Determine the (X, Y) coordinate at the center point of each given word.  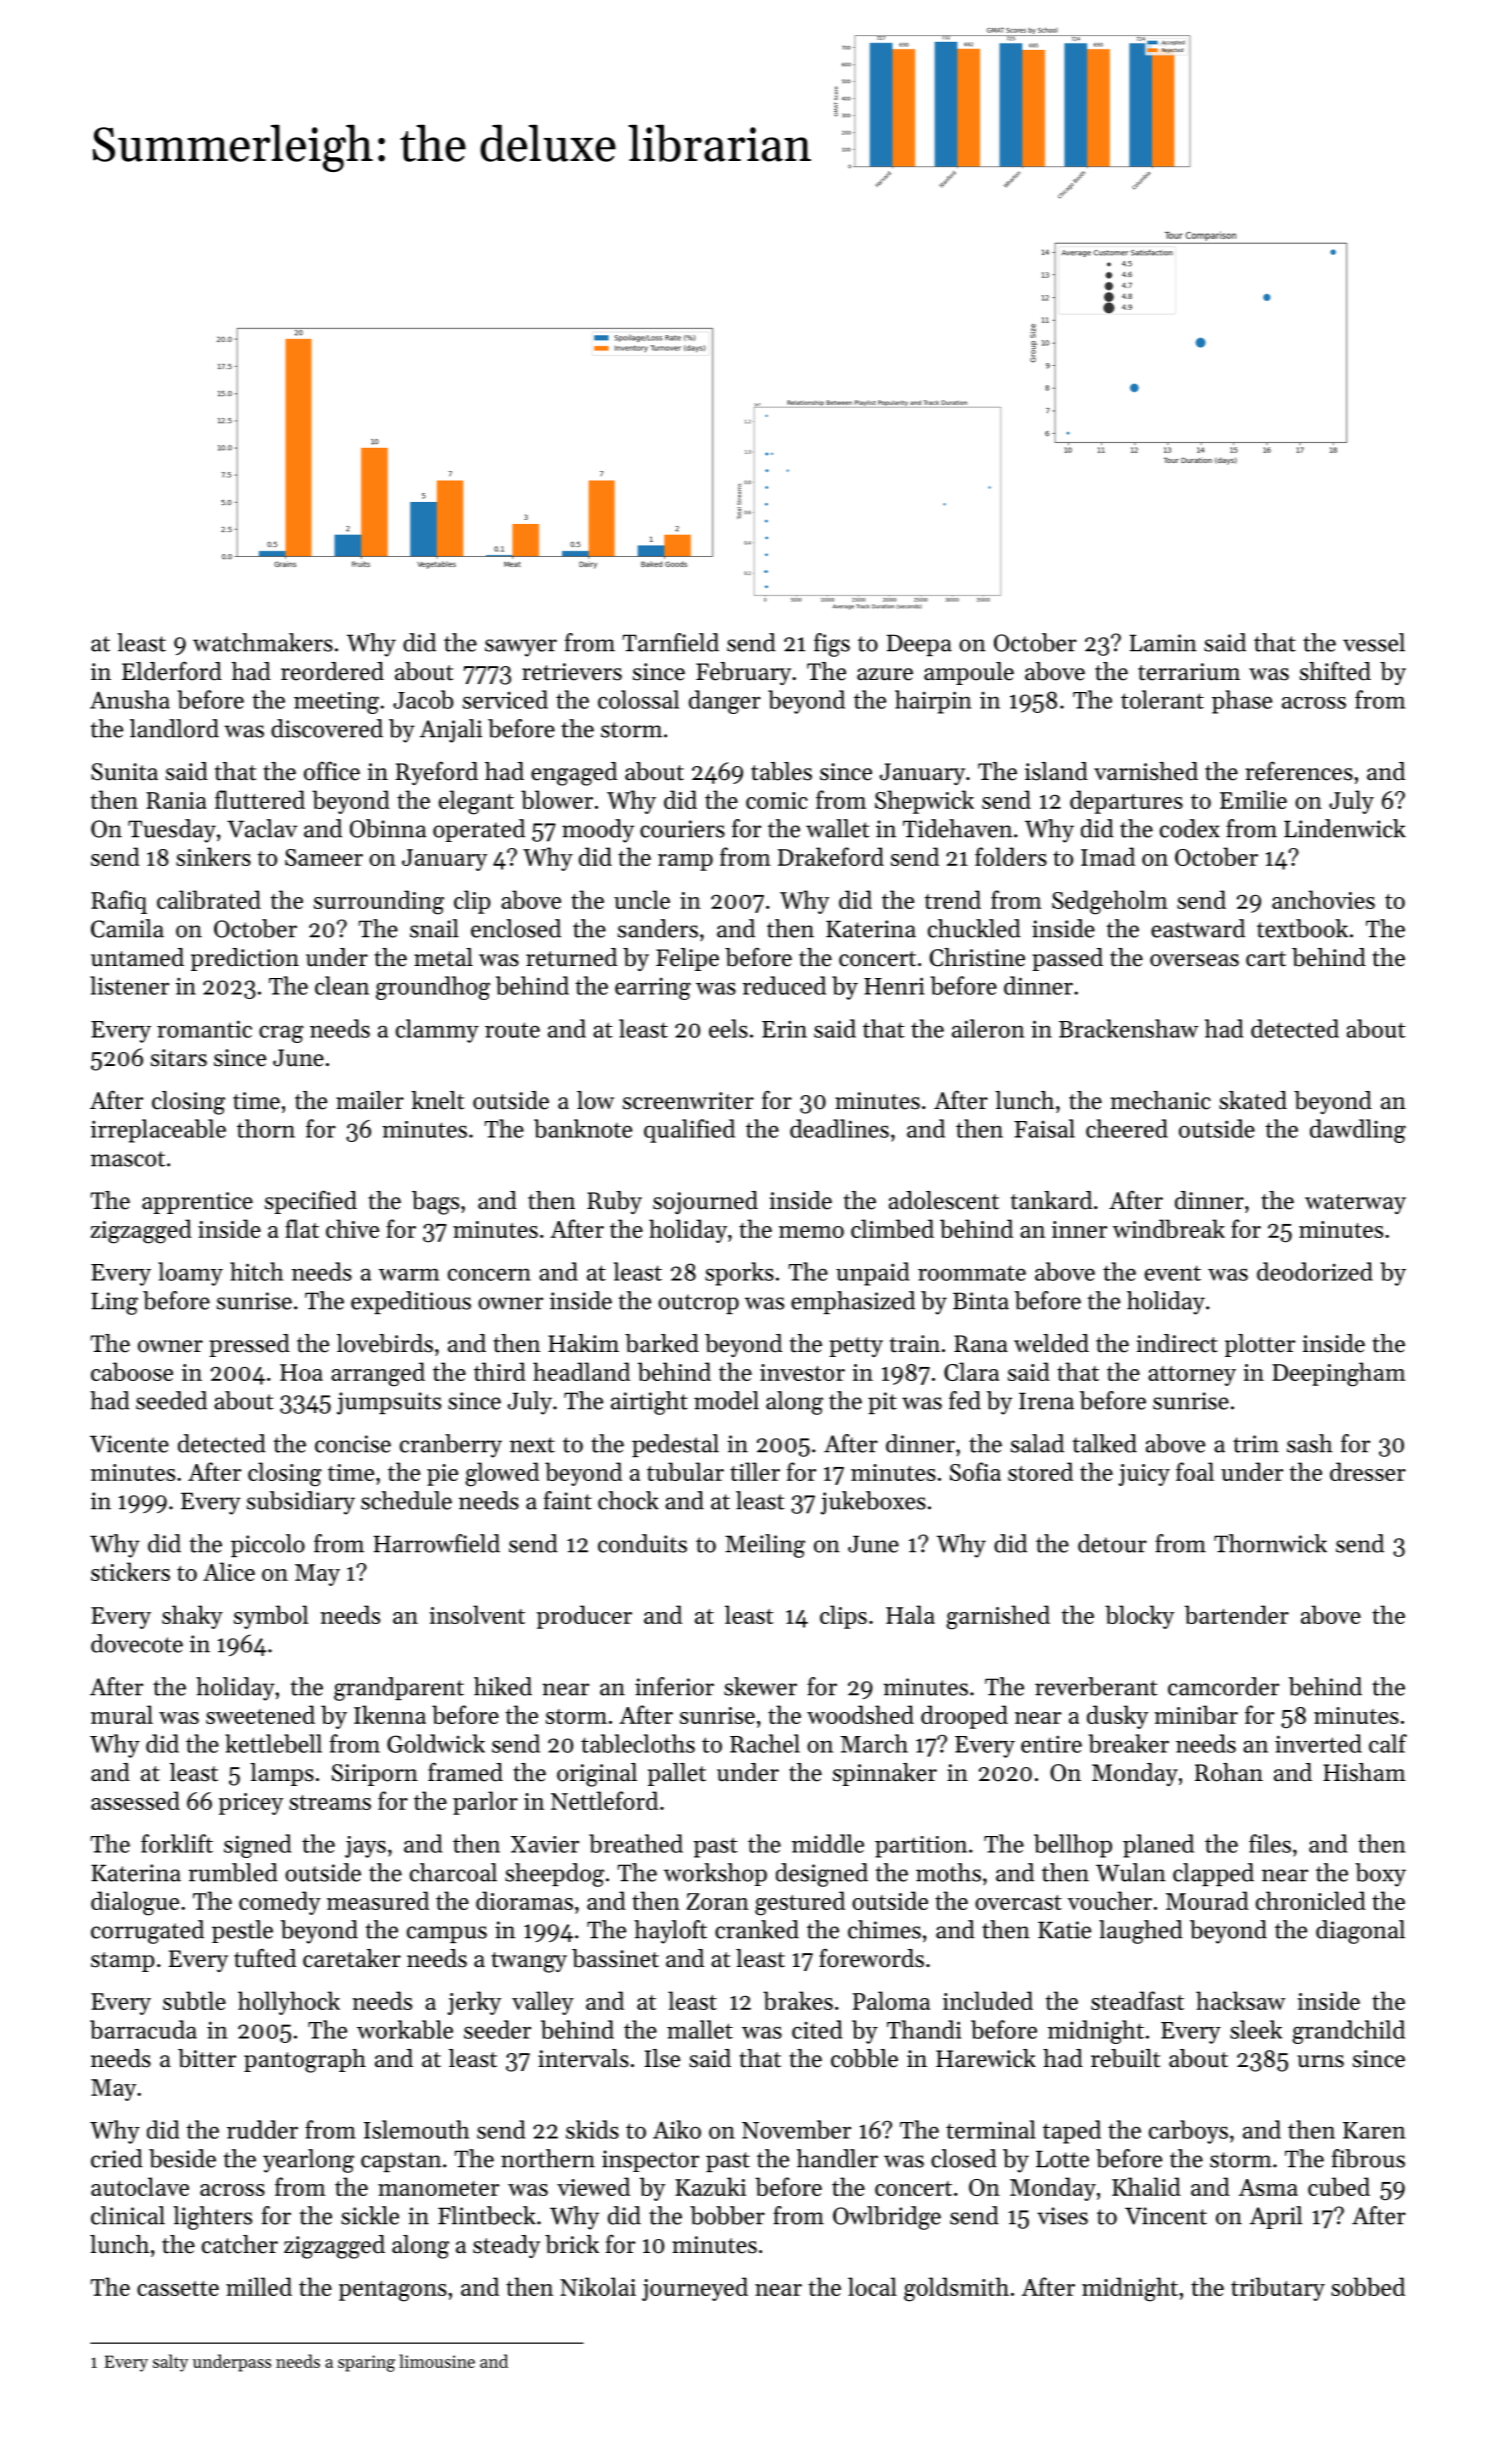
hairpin (933, 702)
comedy (280, 1903)
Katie (1064, 1930)
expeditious (411, 1302)
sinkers (213, 856)
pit (882, 1403)
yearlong (308, 2161)
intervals (583, 2058)
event (1173, 1273)
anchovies (1323, 899)
